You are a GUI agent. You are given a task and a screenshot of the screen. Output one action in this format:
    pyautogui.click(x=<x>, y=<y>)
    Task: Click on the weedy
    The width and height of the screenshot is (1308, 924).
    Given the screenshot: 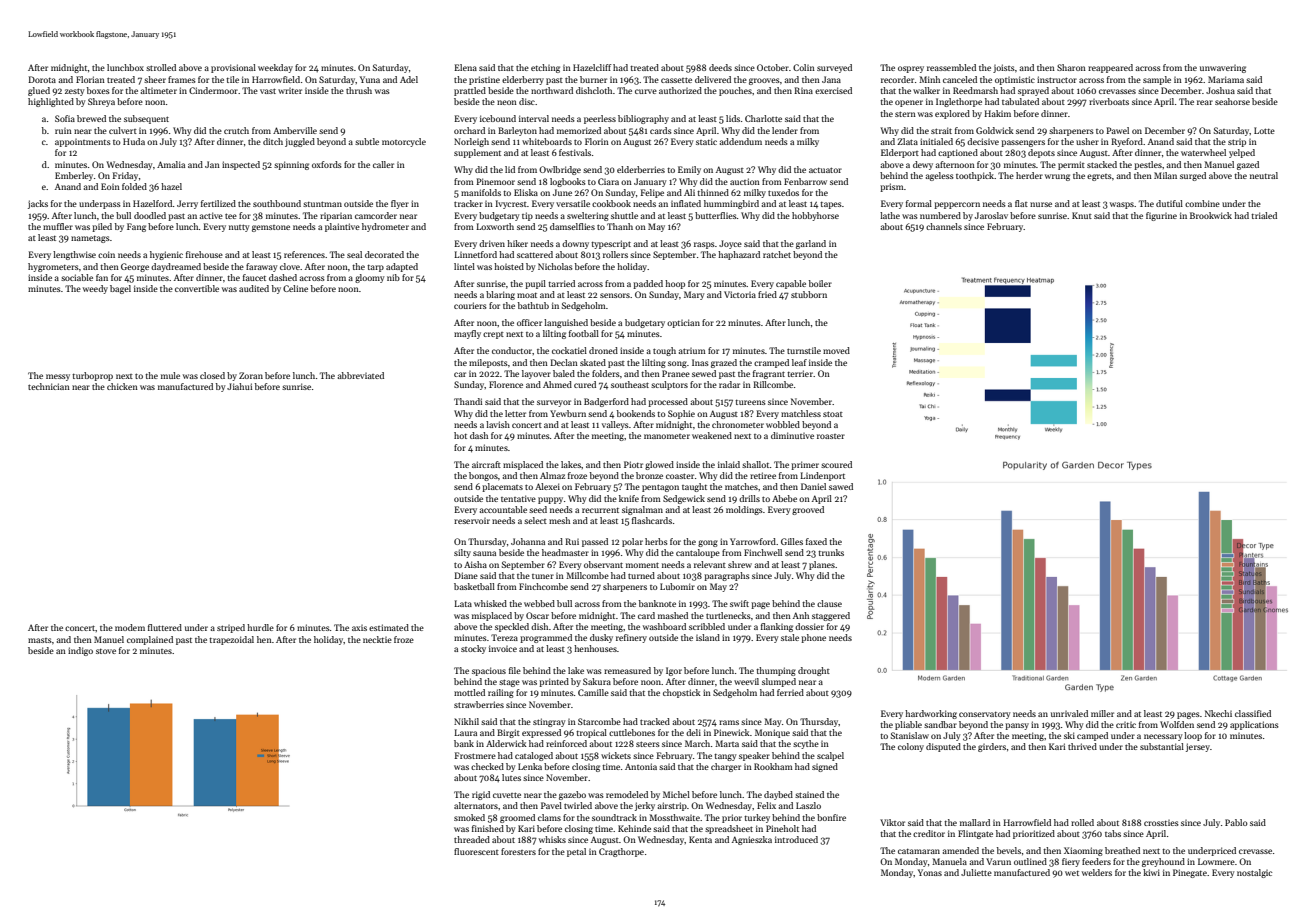 What is the action you would take?
    pyautogui.click(x=95, y=289)
